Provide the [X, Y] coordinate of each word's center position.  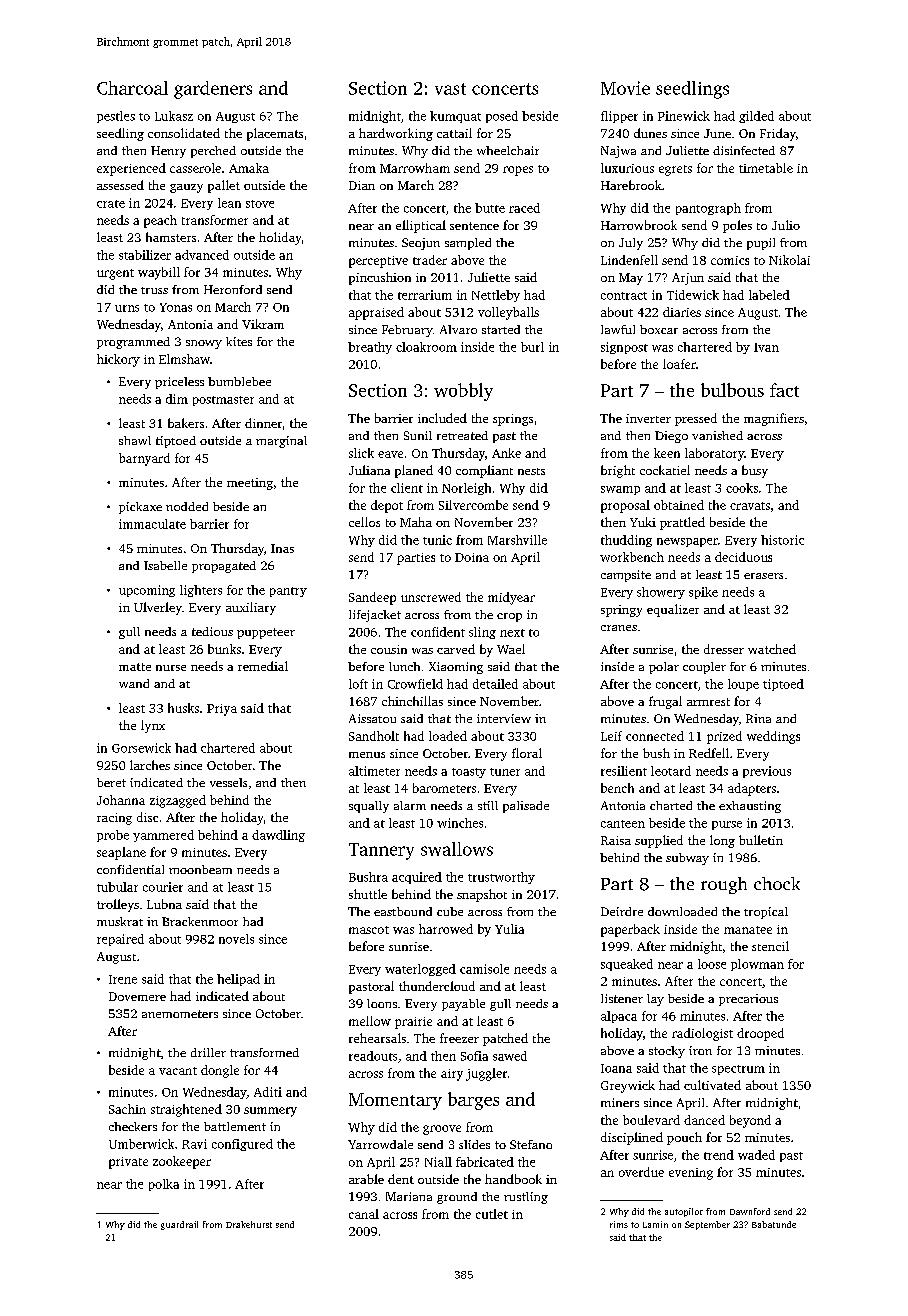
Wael [511, 649]
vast [450, 89]
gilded [756, 117]
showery [661, 593]
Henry [168, 152]
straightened [186, 1110]
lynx [153, 726]
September [707, 1225]
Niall [438, 1162]
